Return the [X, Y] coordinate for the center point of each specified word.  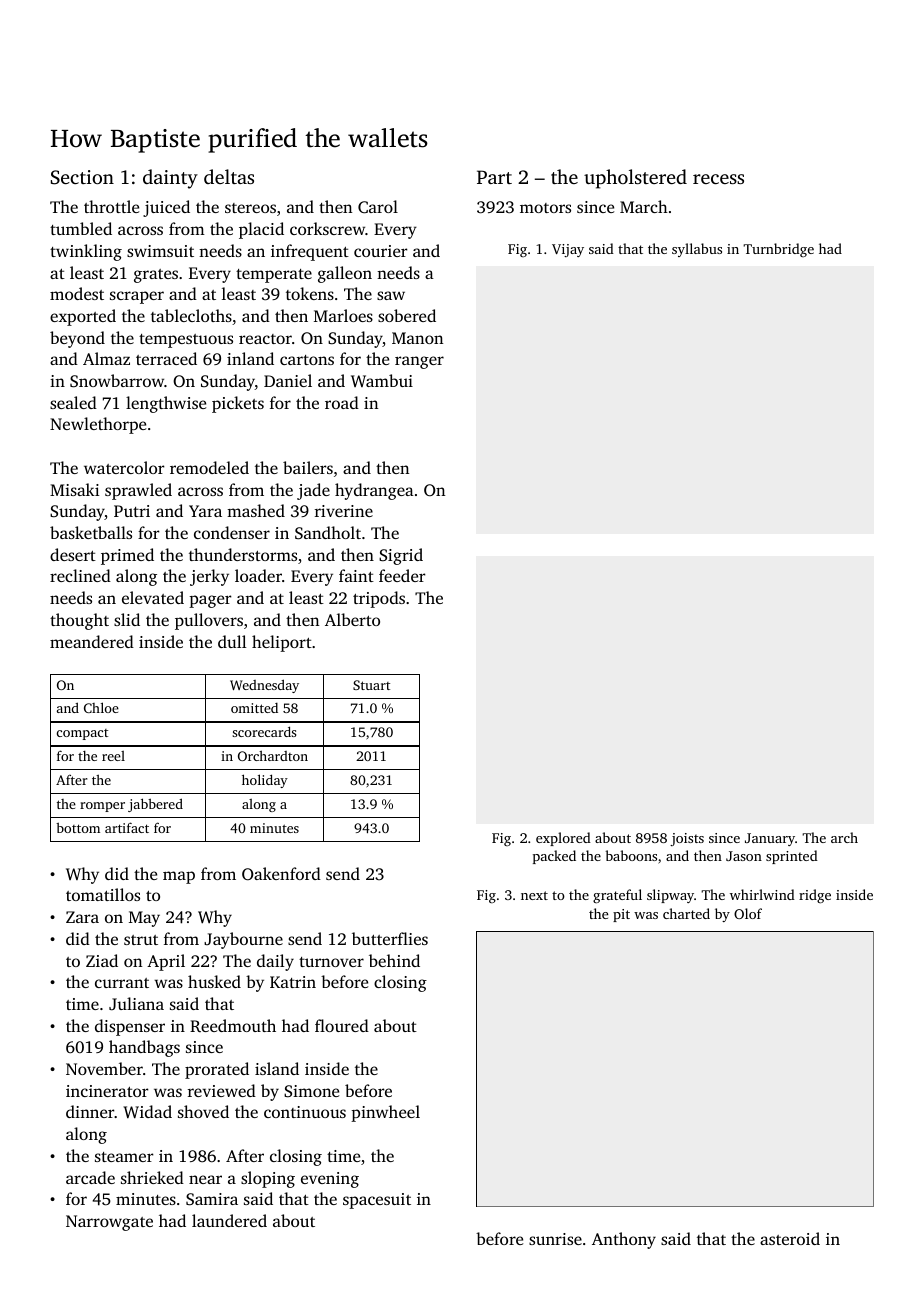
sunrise [555, 1239]
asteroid [790, 1238]
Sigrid [401, 556]
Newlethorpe [98, 425]
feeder [402, 575]
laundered [229, 1220]
